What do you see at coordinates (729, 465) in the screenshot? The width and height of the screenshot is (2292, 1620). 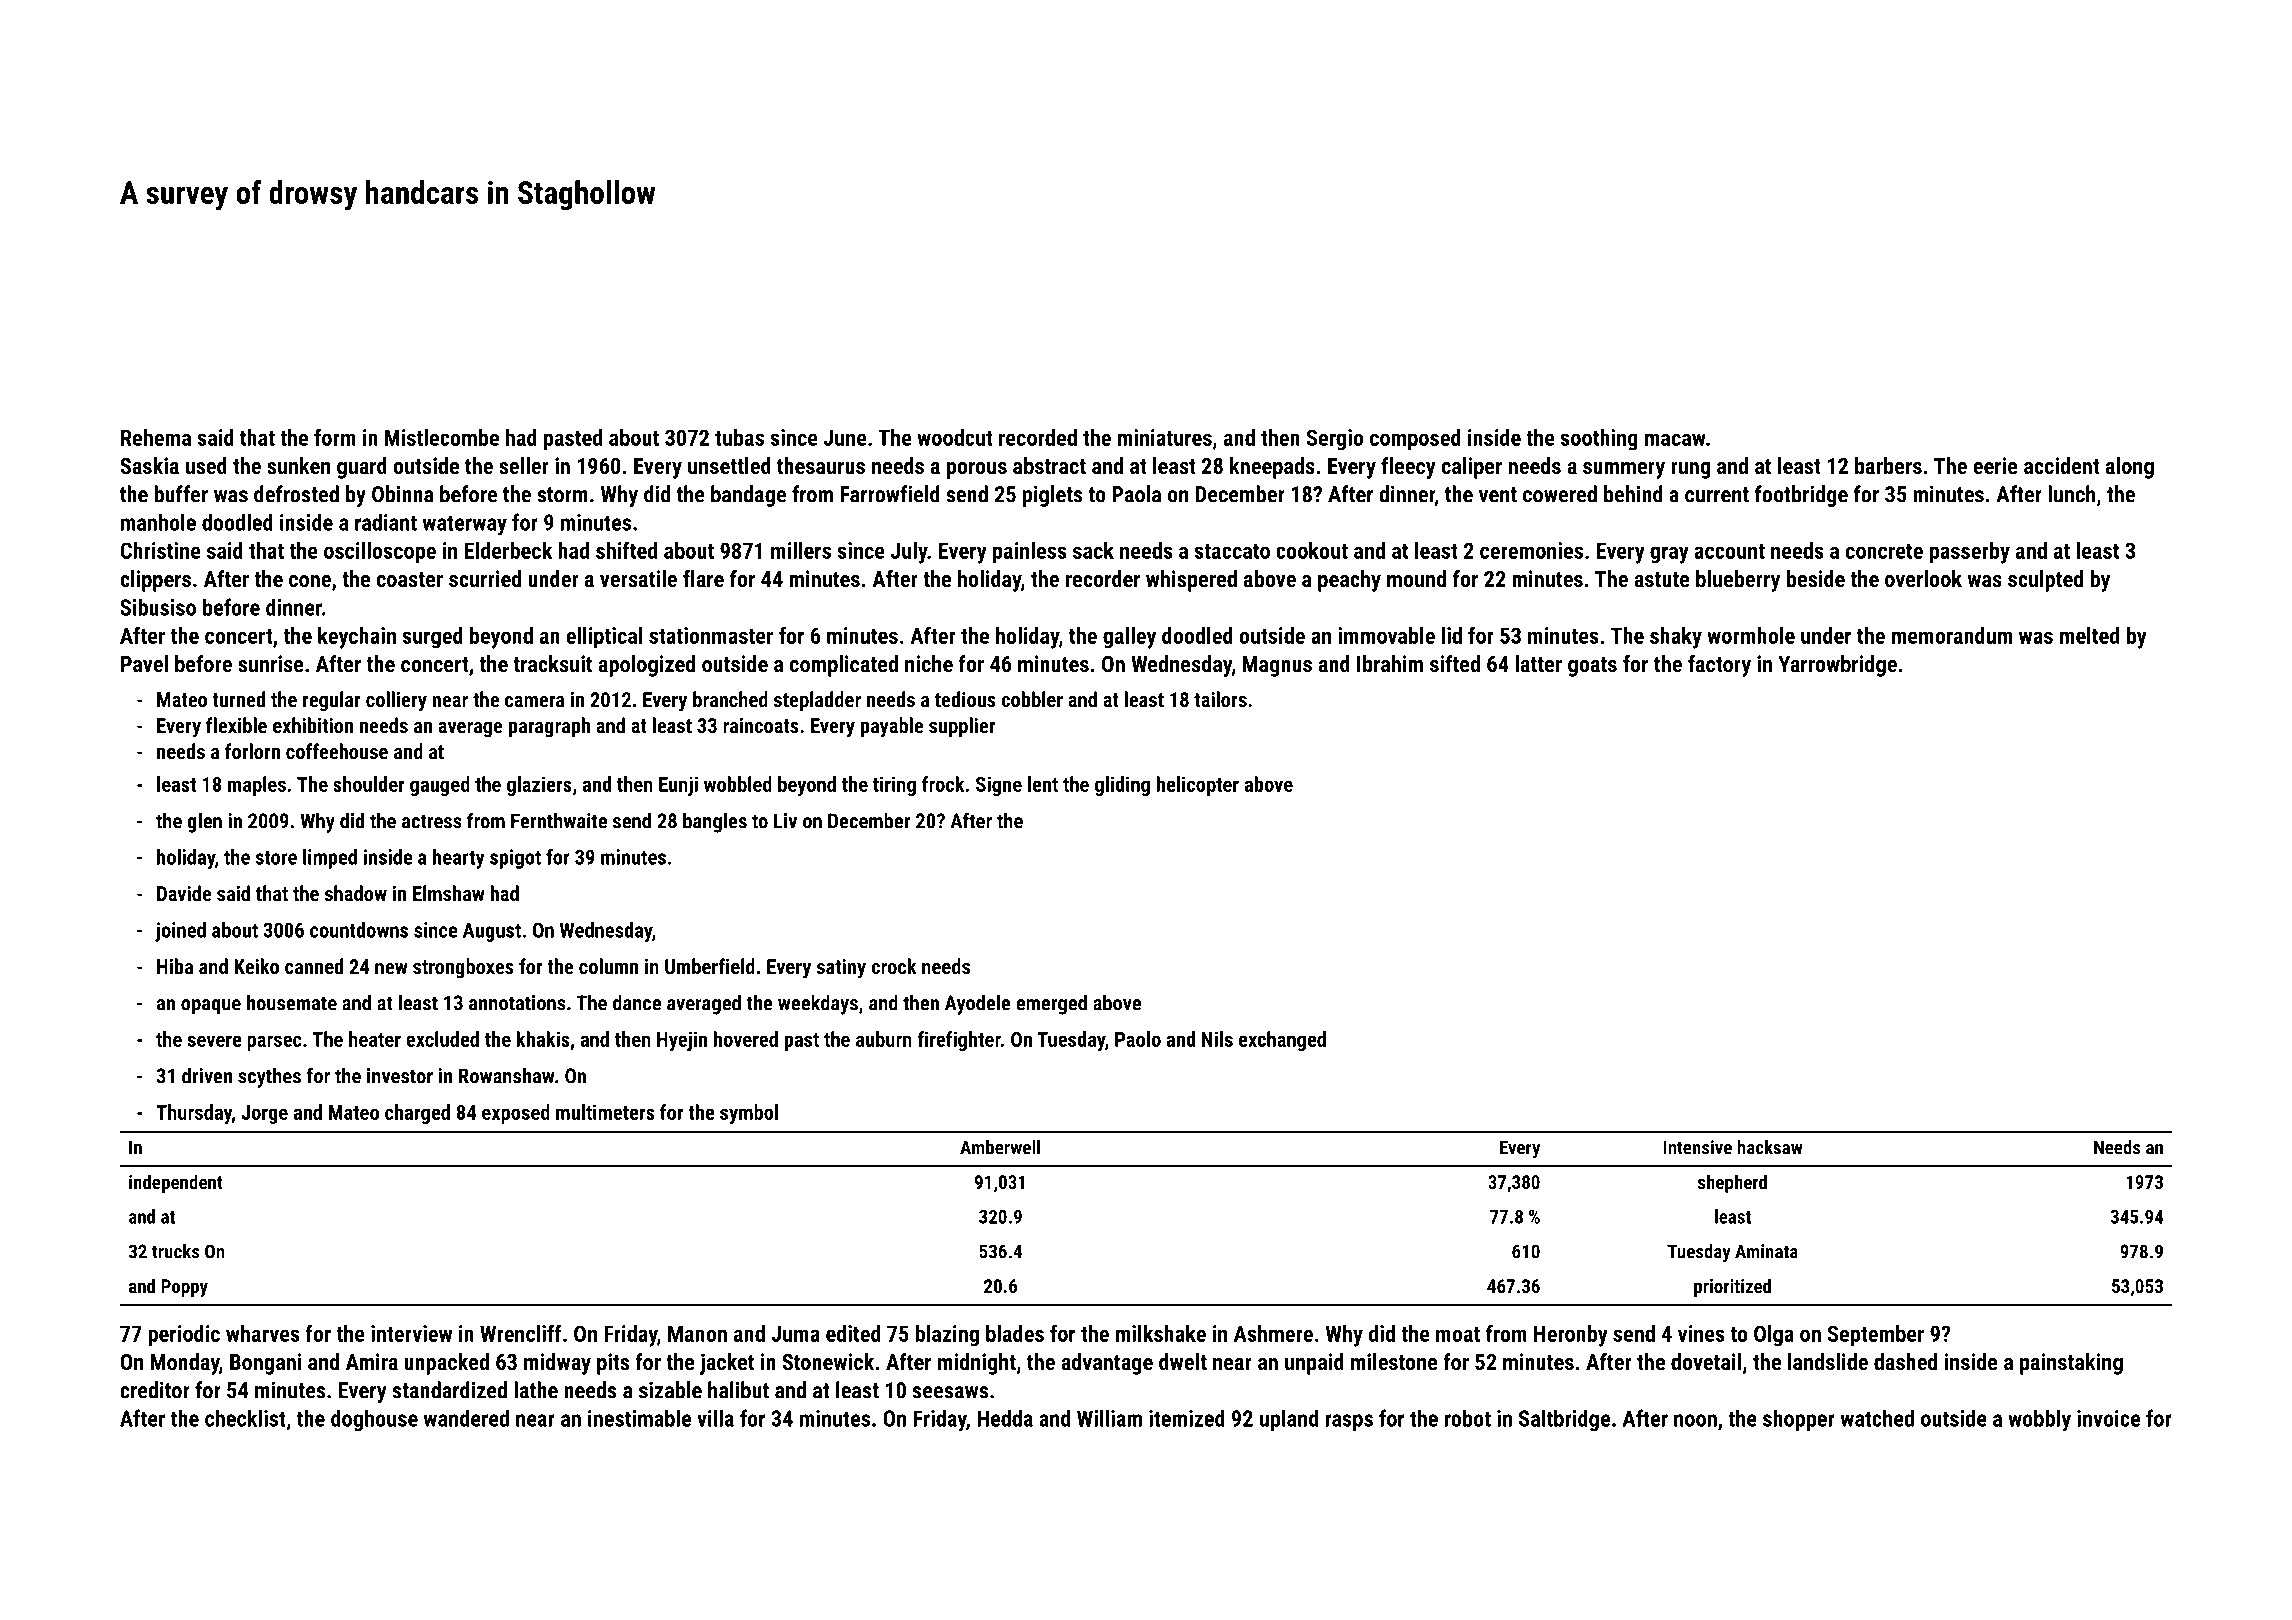 I see `unsettled` at bounding box center [729, 465].
